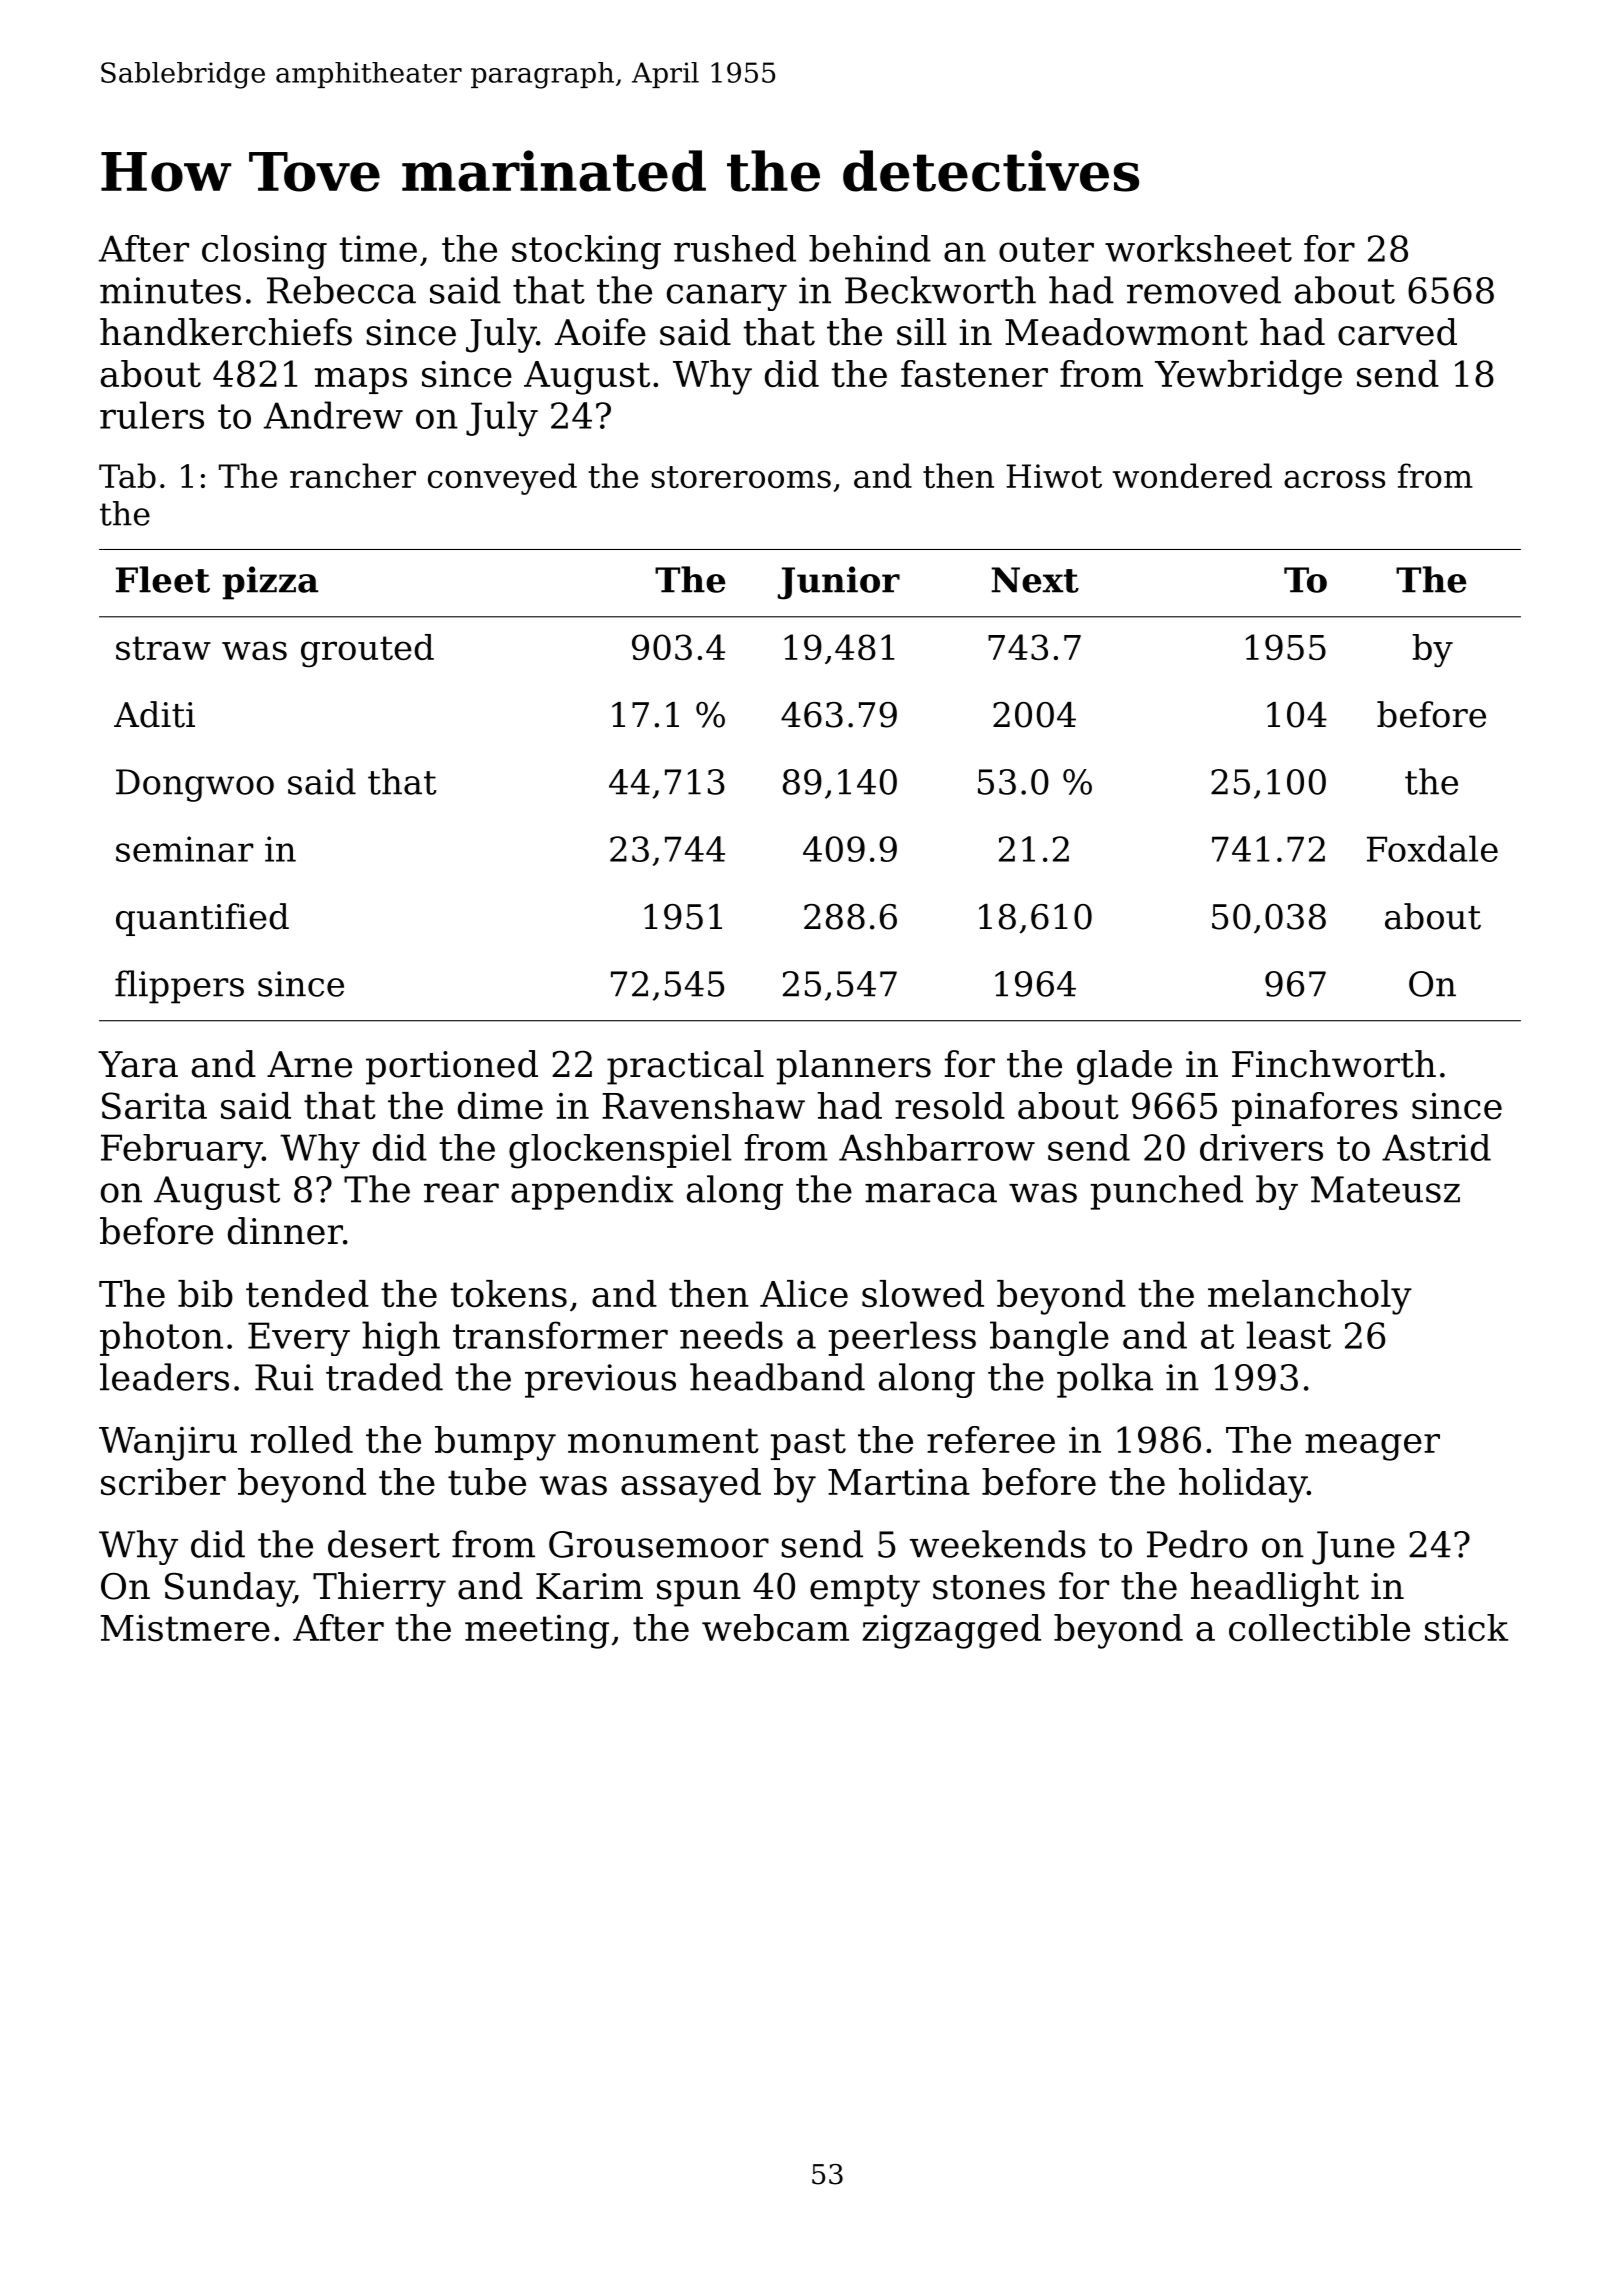 Image resolution: width=1620 pixels, height=2292 pixels. I want to click on scriber, so click(163, 1481).
